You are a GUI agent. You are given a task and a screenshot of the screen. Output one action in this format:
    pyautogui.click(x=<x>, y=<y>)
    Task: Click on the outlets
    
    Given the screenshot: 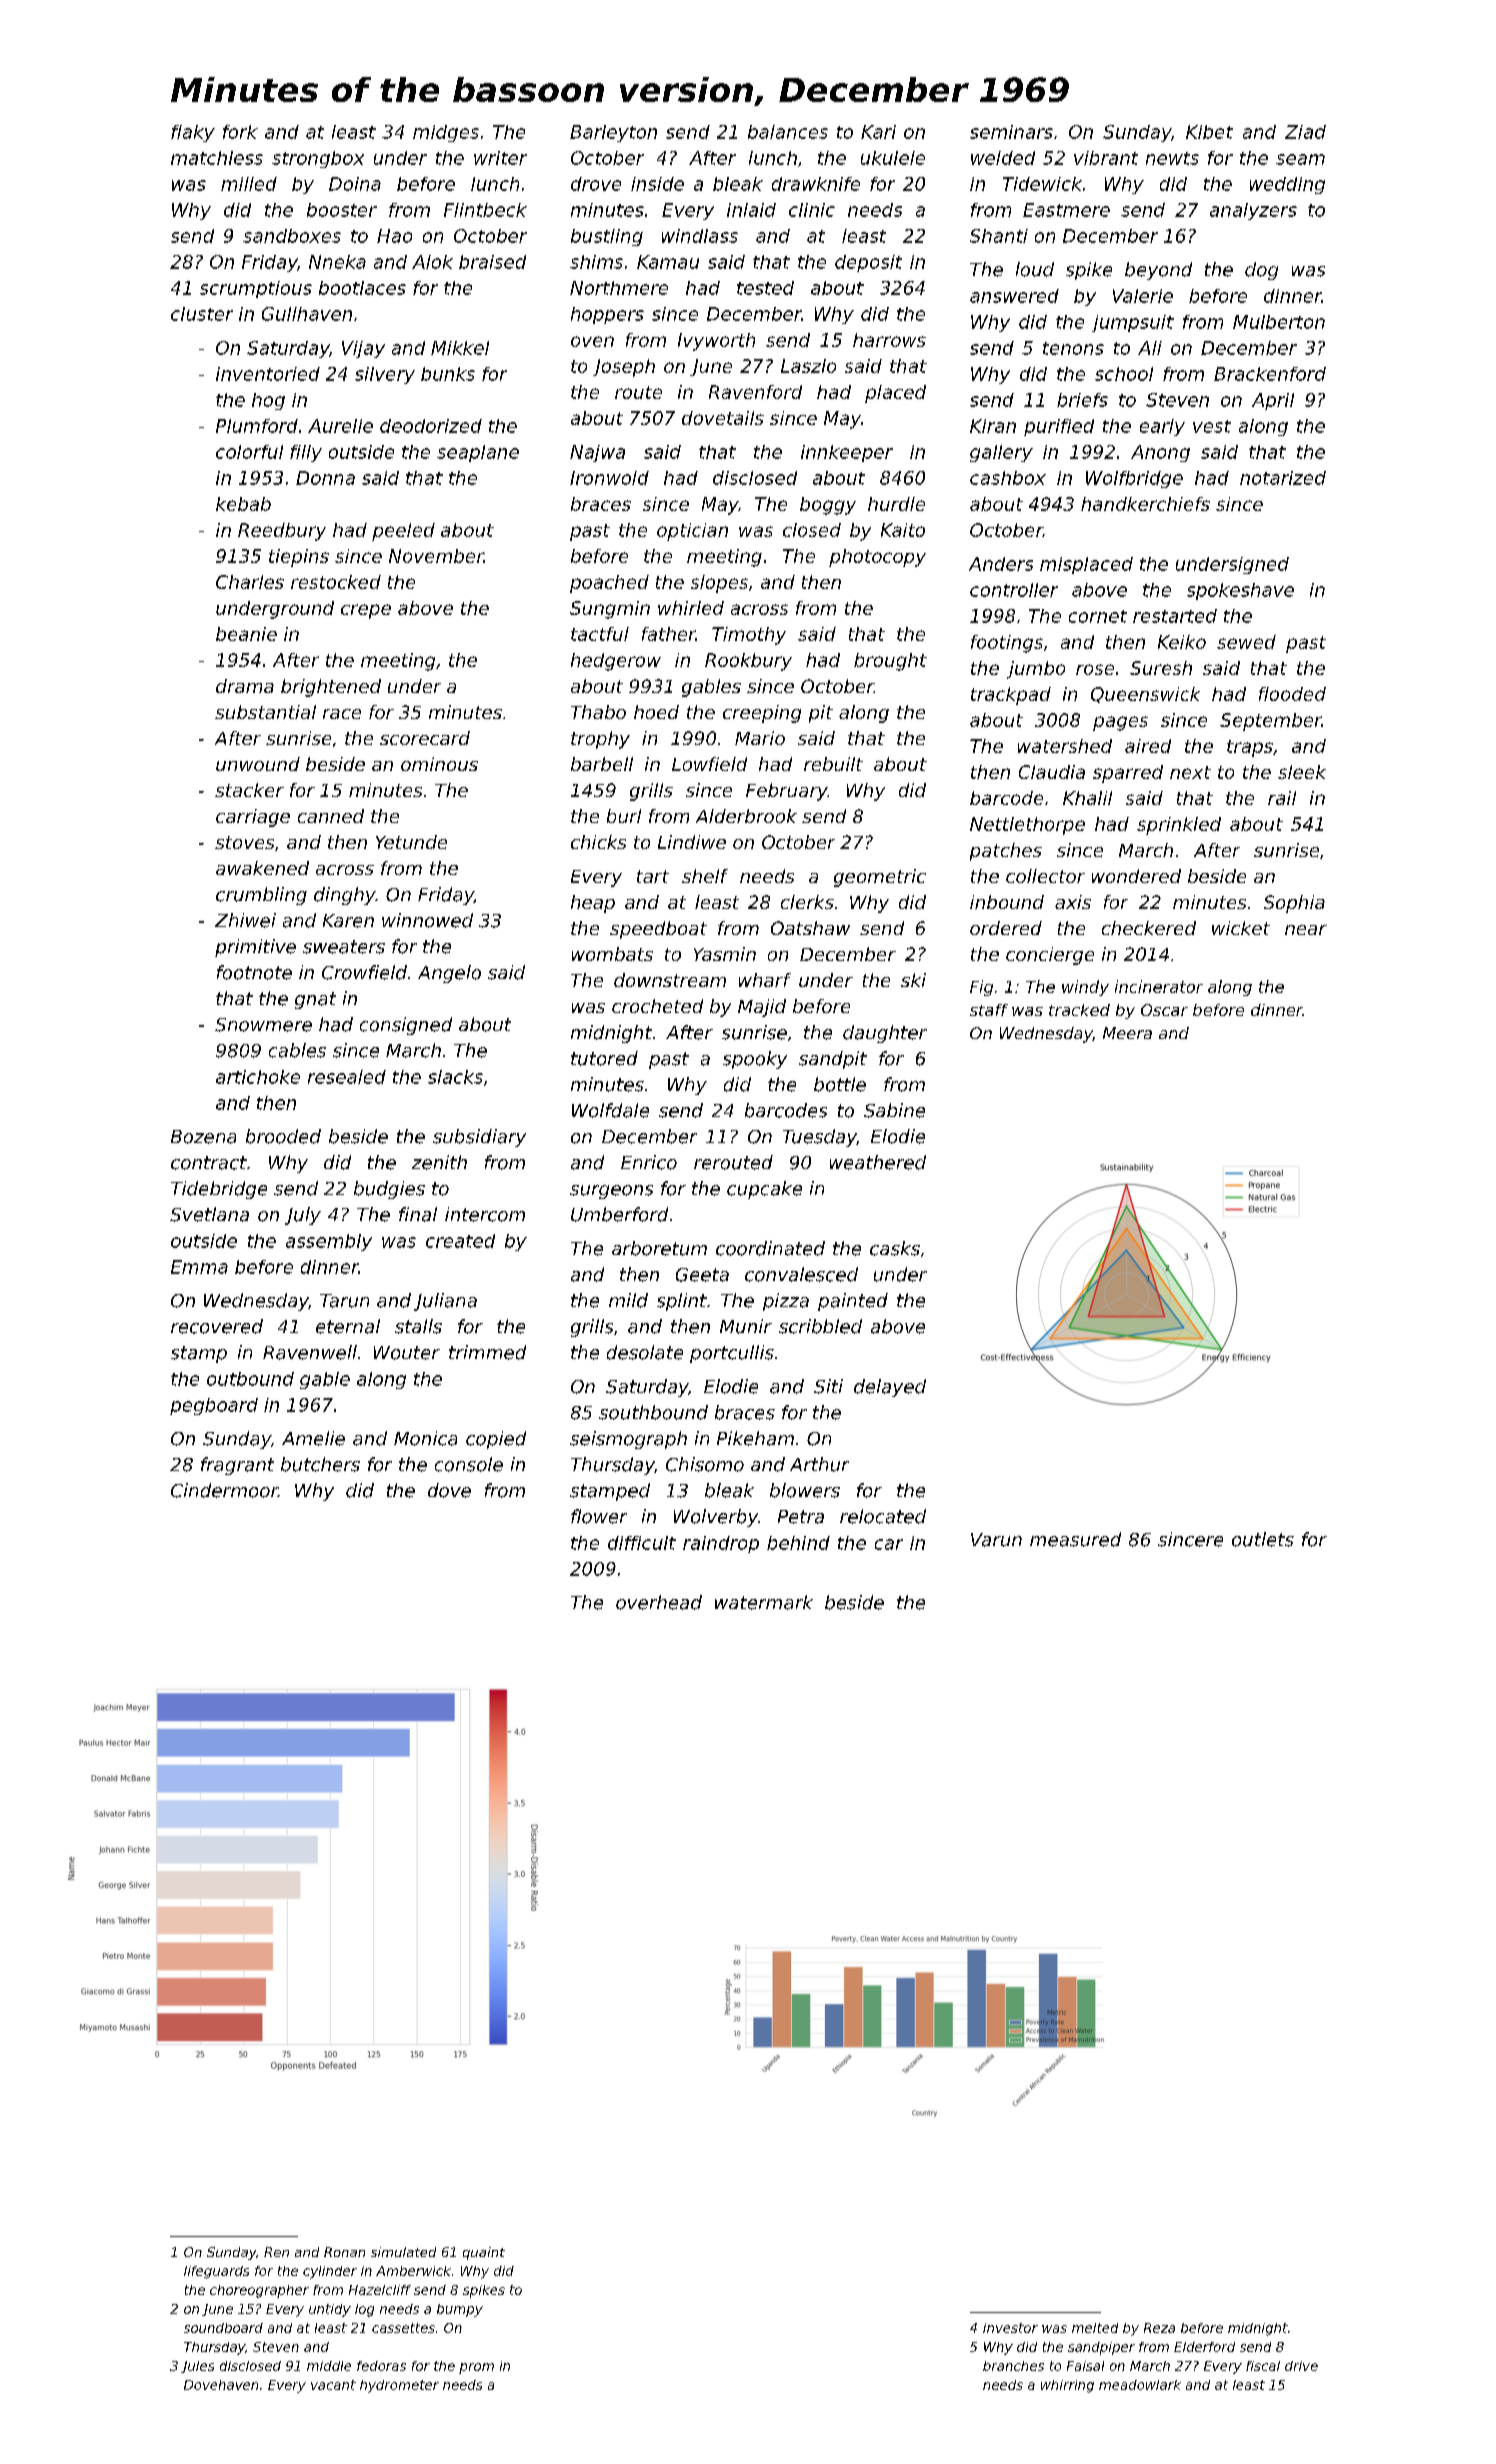 What is the action you would take?
    pyautogui.click(x=1263, y=1539)
